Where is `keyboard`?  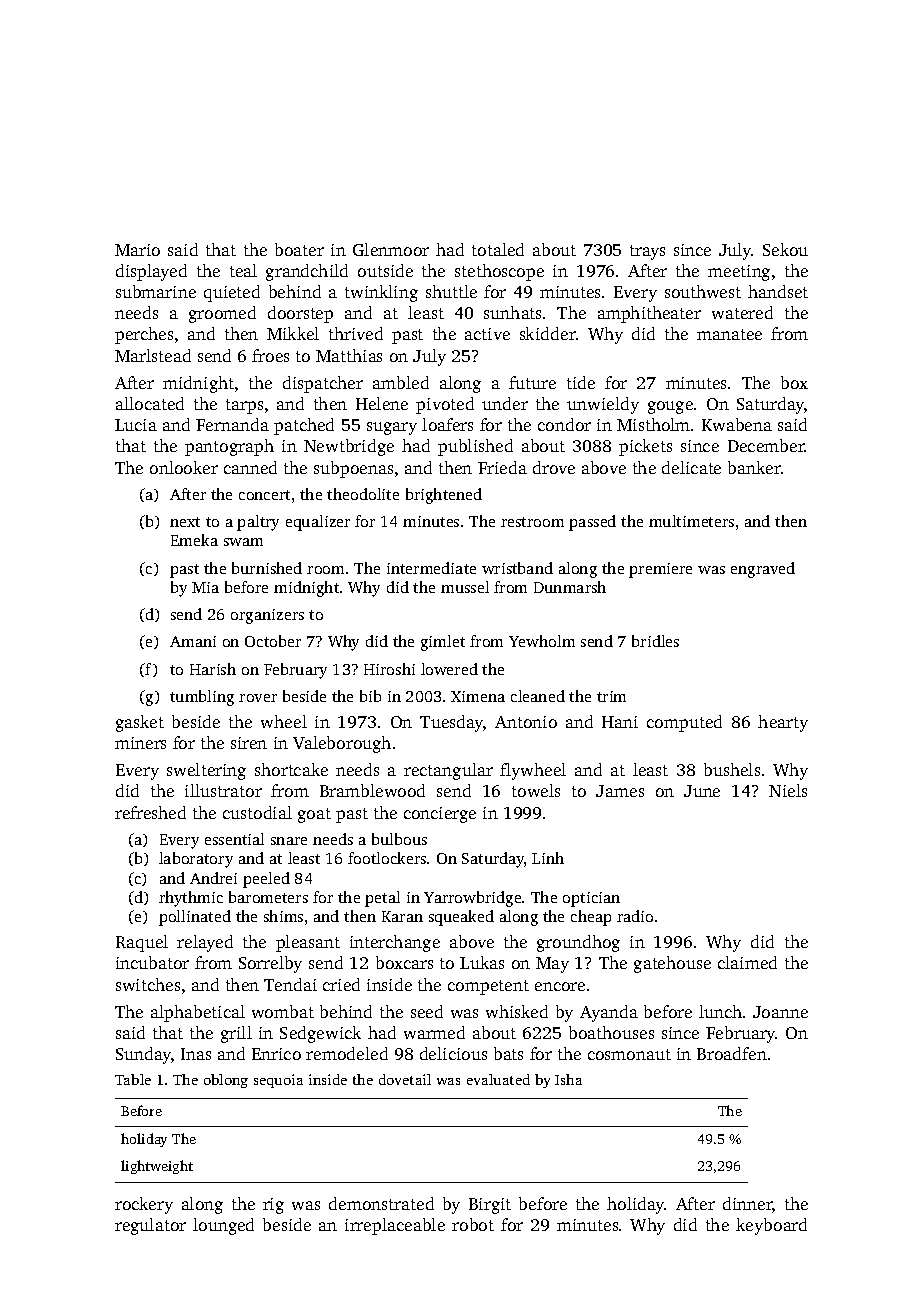
keyboard is located at coordinates (771, 1226).
